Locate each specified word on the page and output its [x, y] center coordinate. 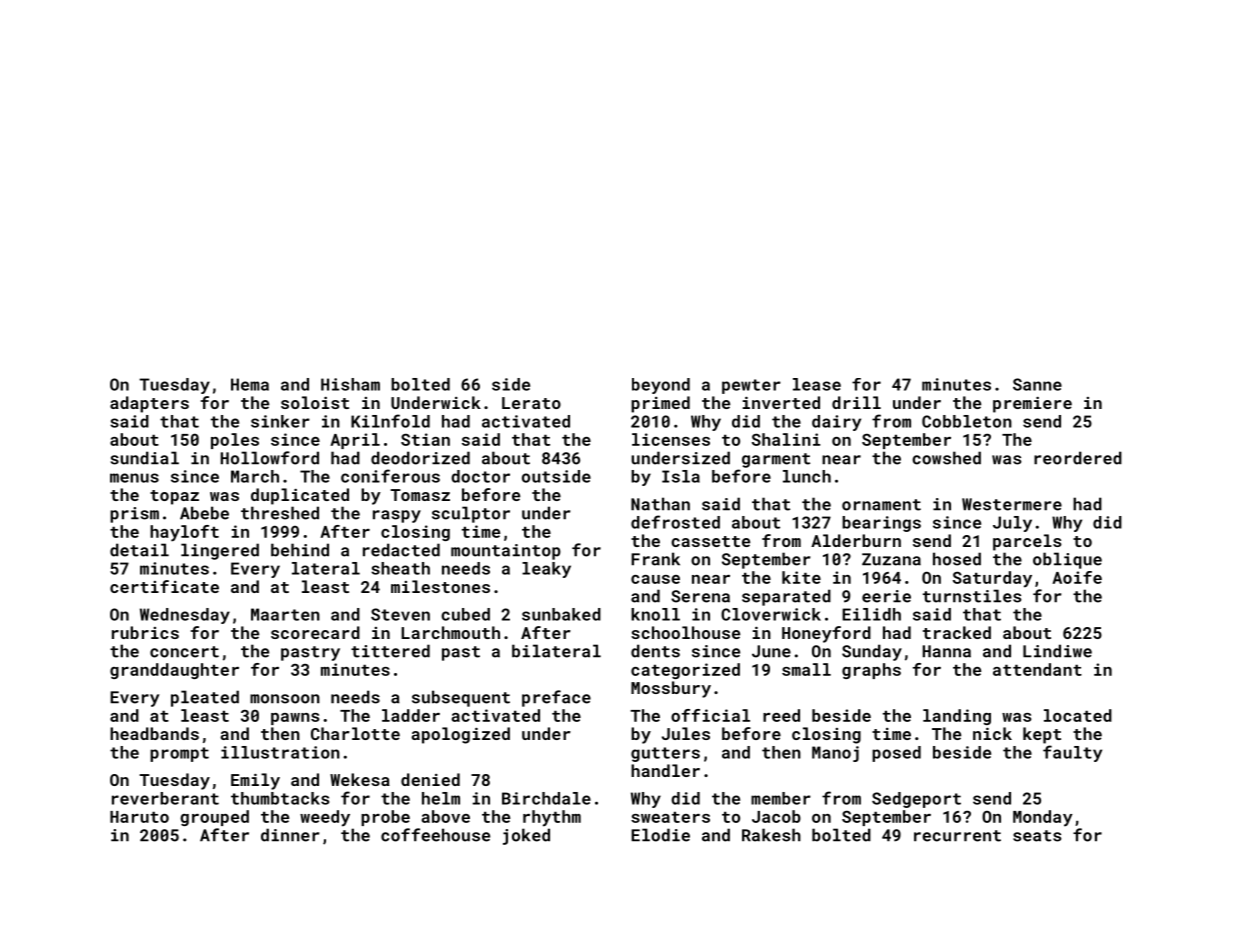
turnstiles [972, 596]
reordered [1078, 458]
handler [665, 770]
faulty [1072, 753]
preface [556, 698]
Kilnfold [390, 421]
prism [134, 515]
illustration [280, 752]
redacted [401, 550]
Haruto [139, 817]
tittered [390, 651]
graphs [871, 671]
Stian [425, 439]
